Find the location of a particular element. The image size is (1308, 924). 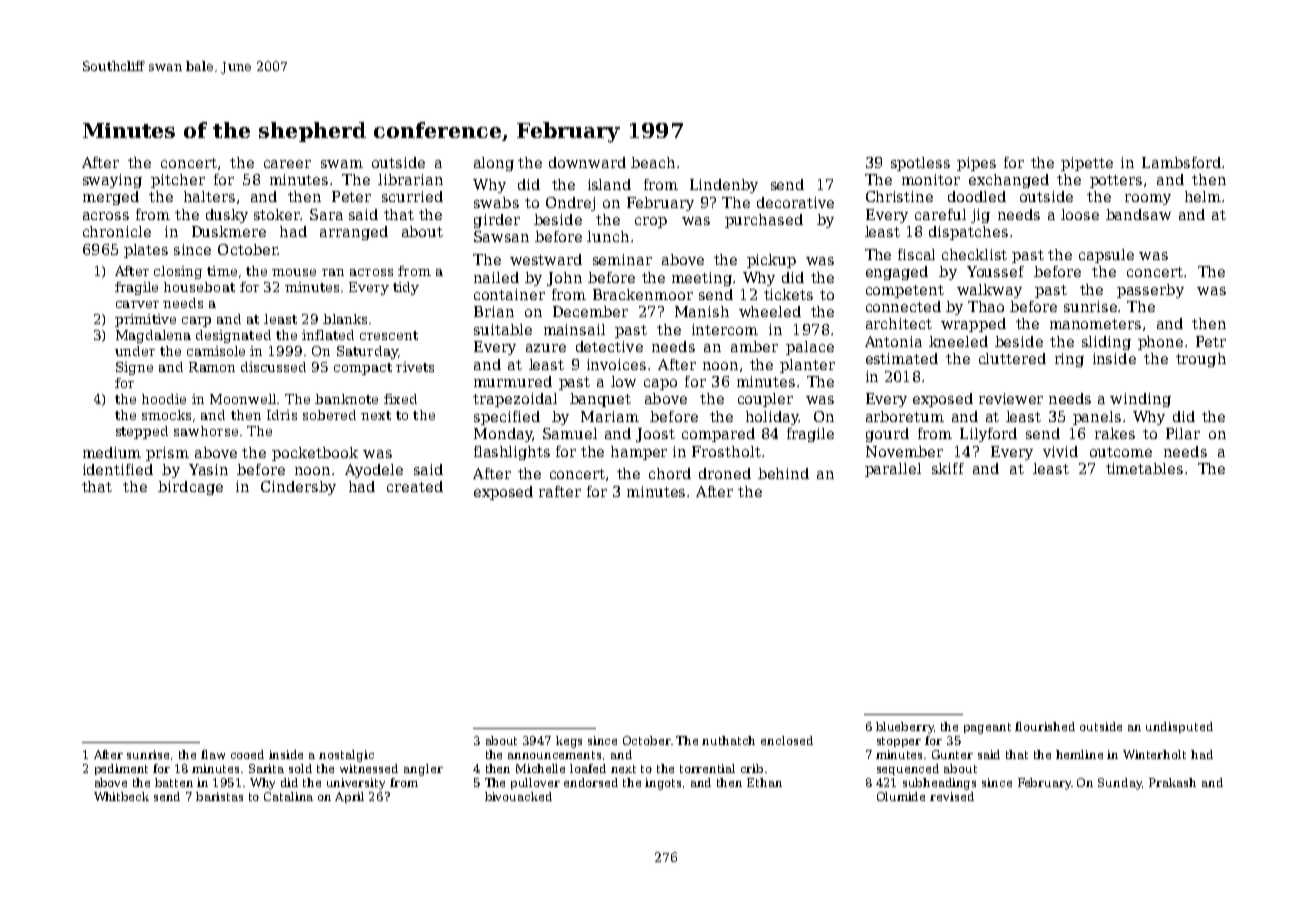

bivouacked is located at coordinates (518, 796).
